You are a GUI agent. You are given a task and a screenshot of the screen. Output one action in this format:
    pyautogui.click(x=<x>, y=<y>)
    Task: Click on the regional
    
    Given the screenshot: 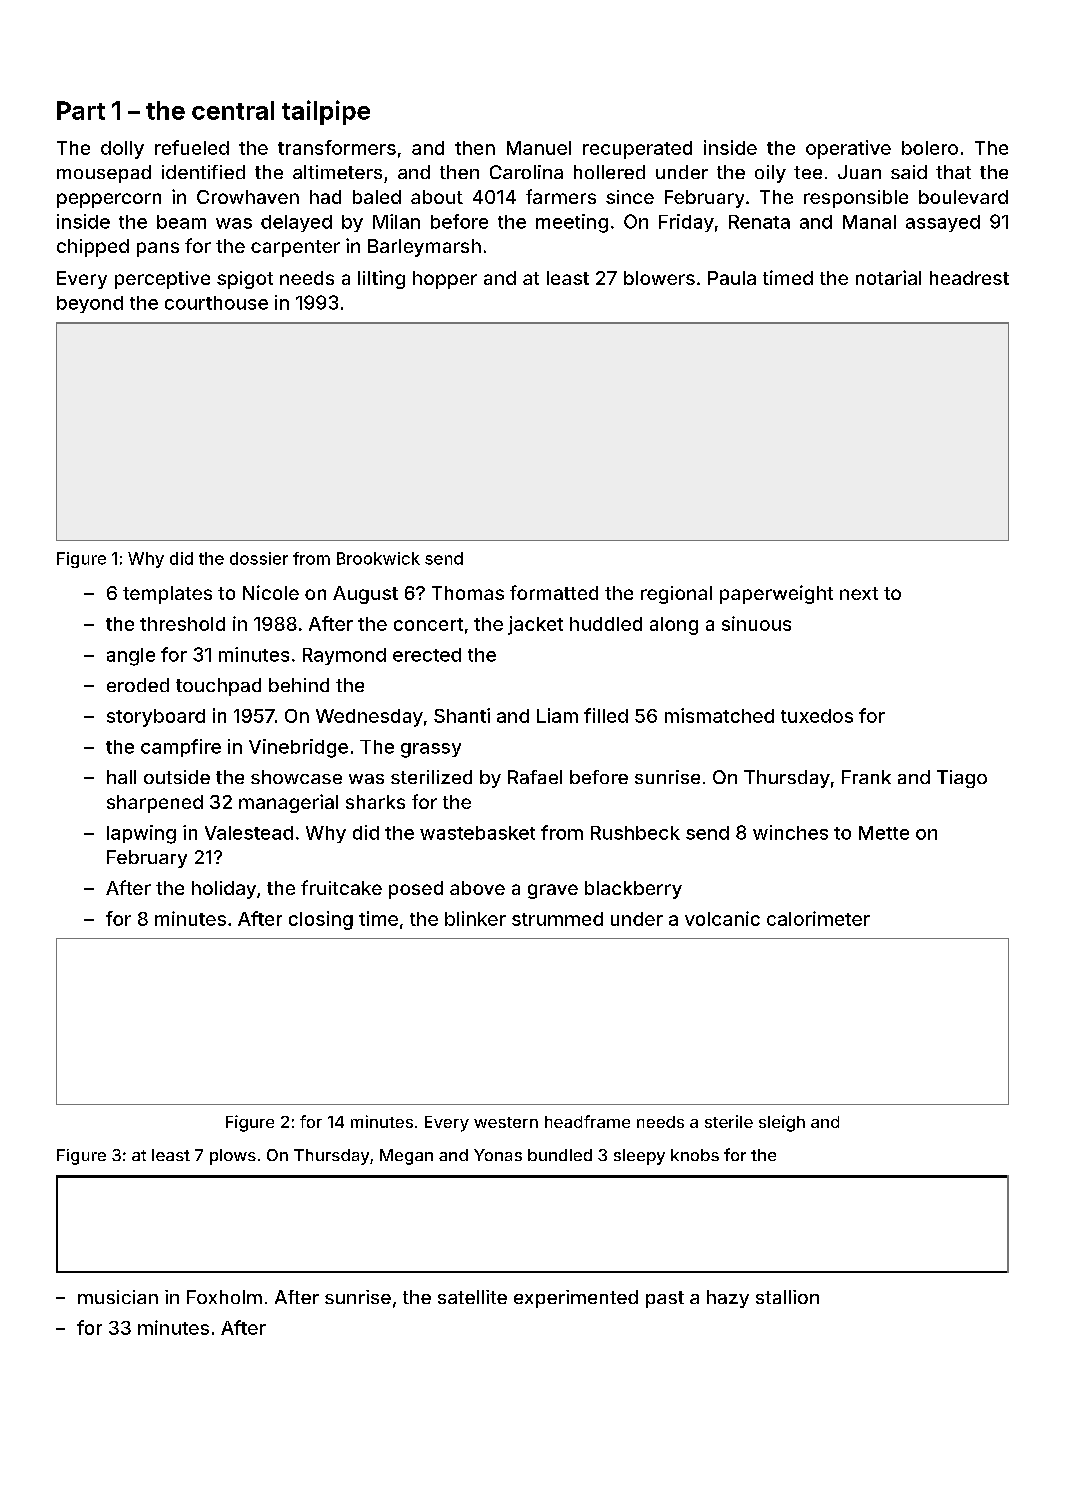 What is the action you would take?
    pyautogui.click(x=676, y=595)
